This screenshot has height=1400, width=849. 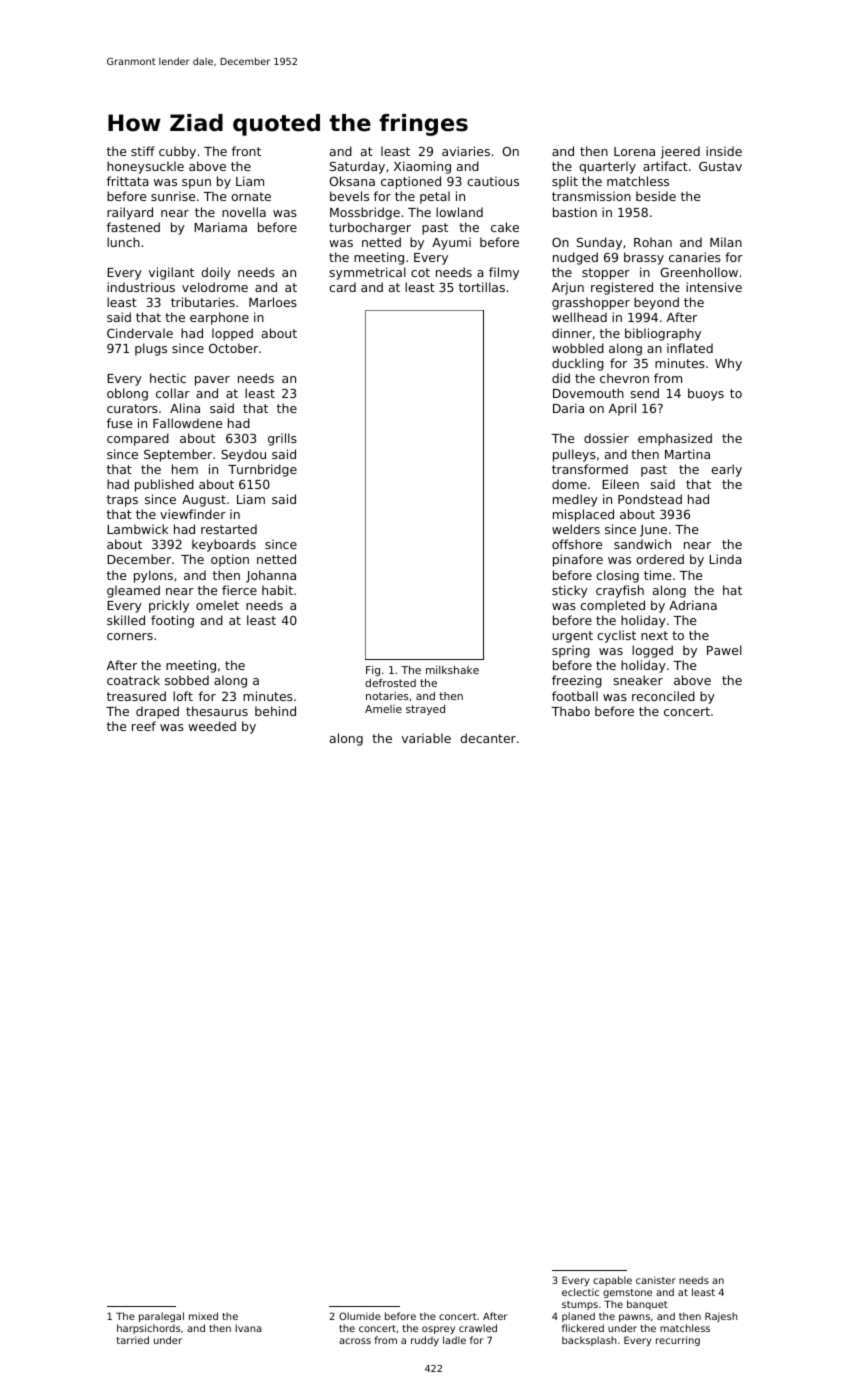 I want to click on variable, so click(x=426, y=738).
